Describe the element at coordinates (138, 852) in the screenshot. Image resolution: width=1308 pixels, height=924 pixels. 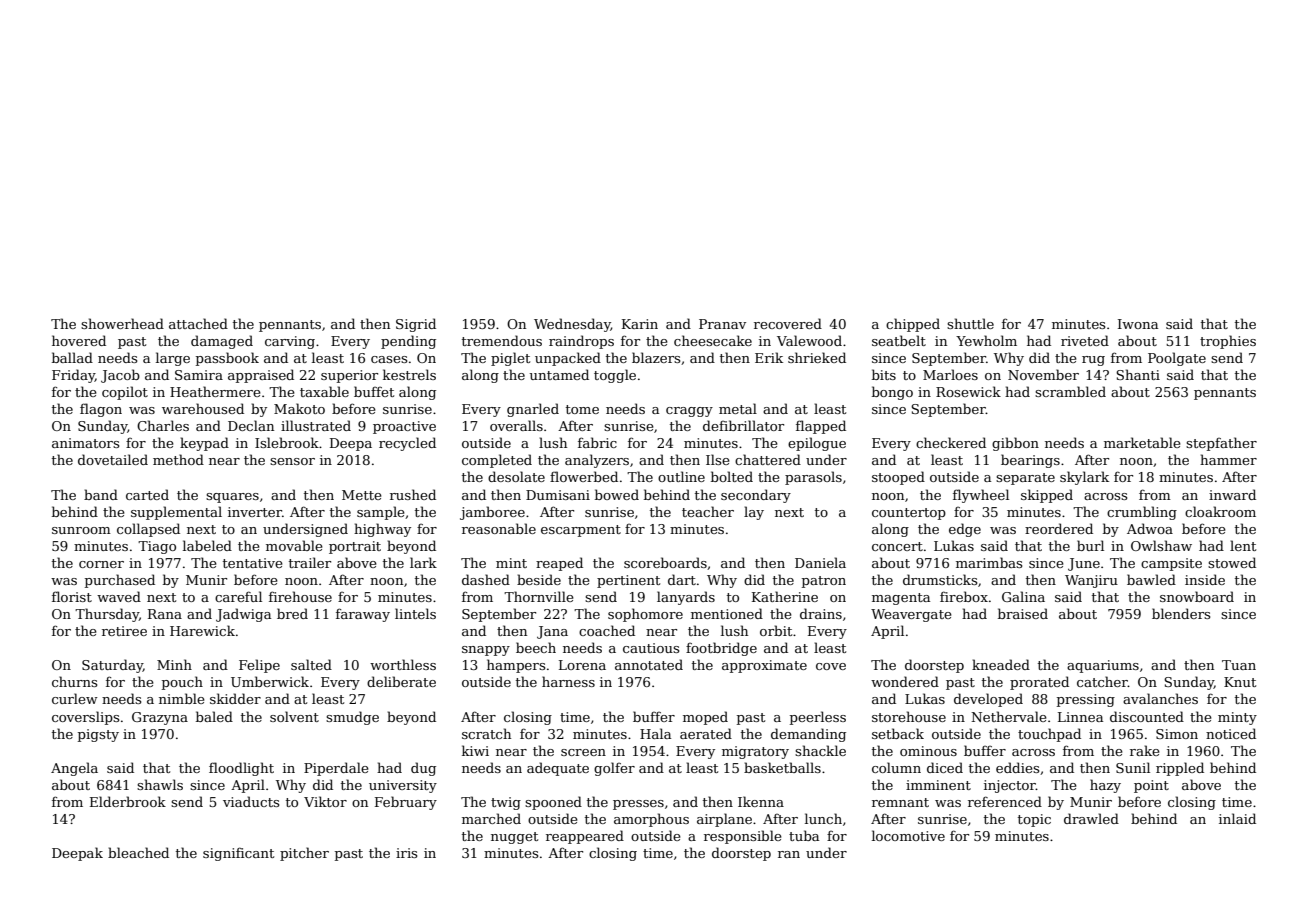
I see `bleached` at that location.
